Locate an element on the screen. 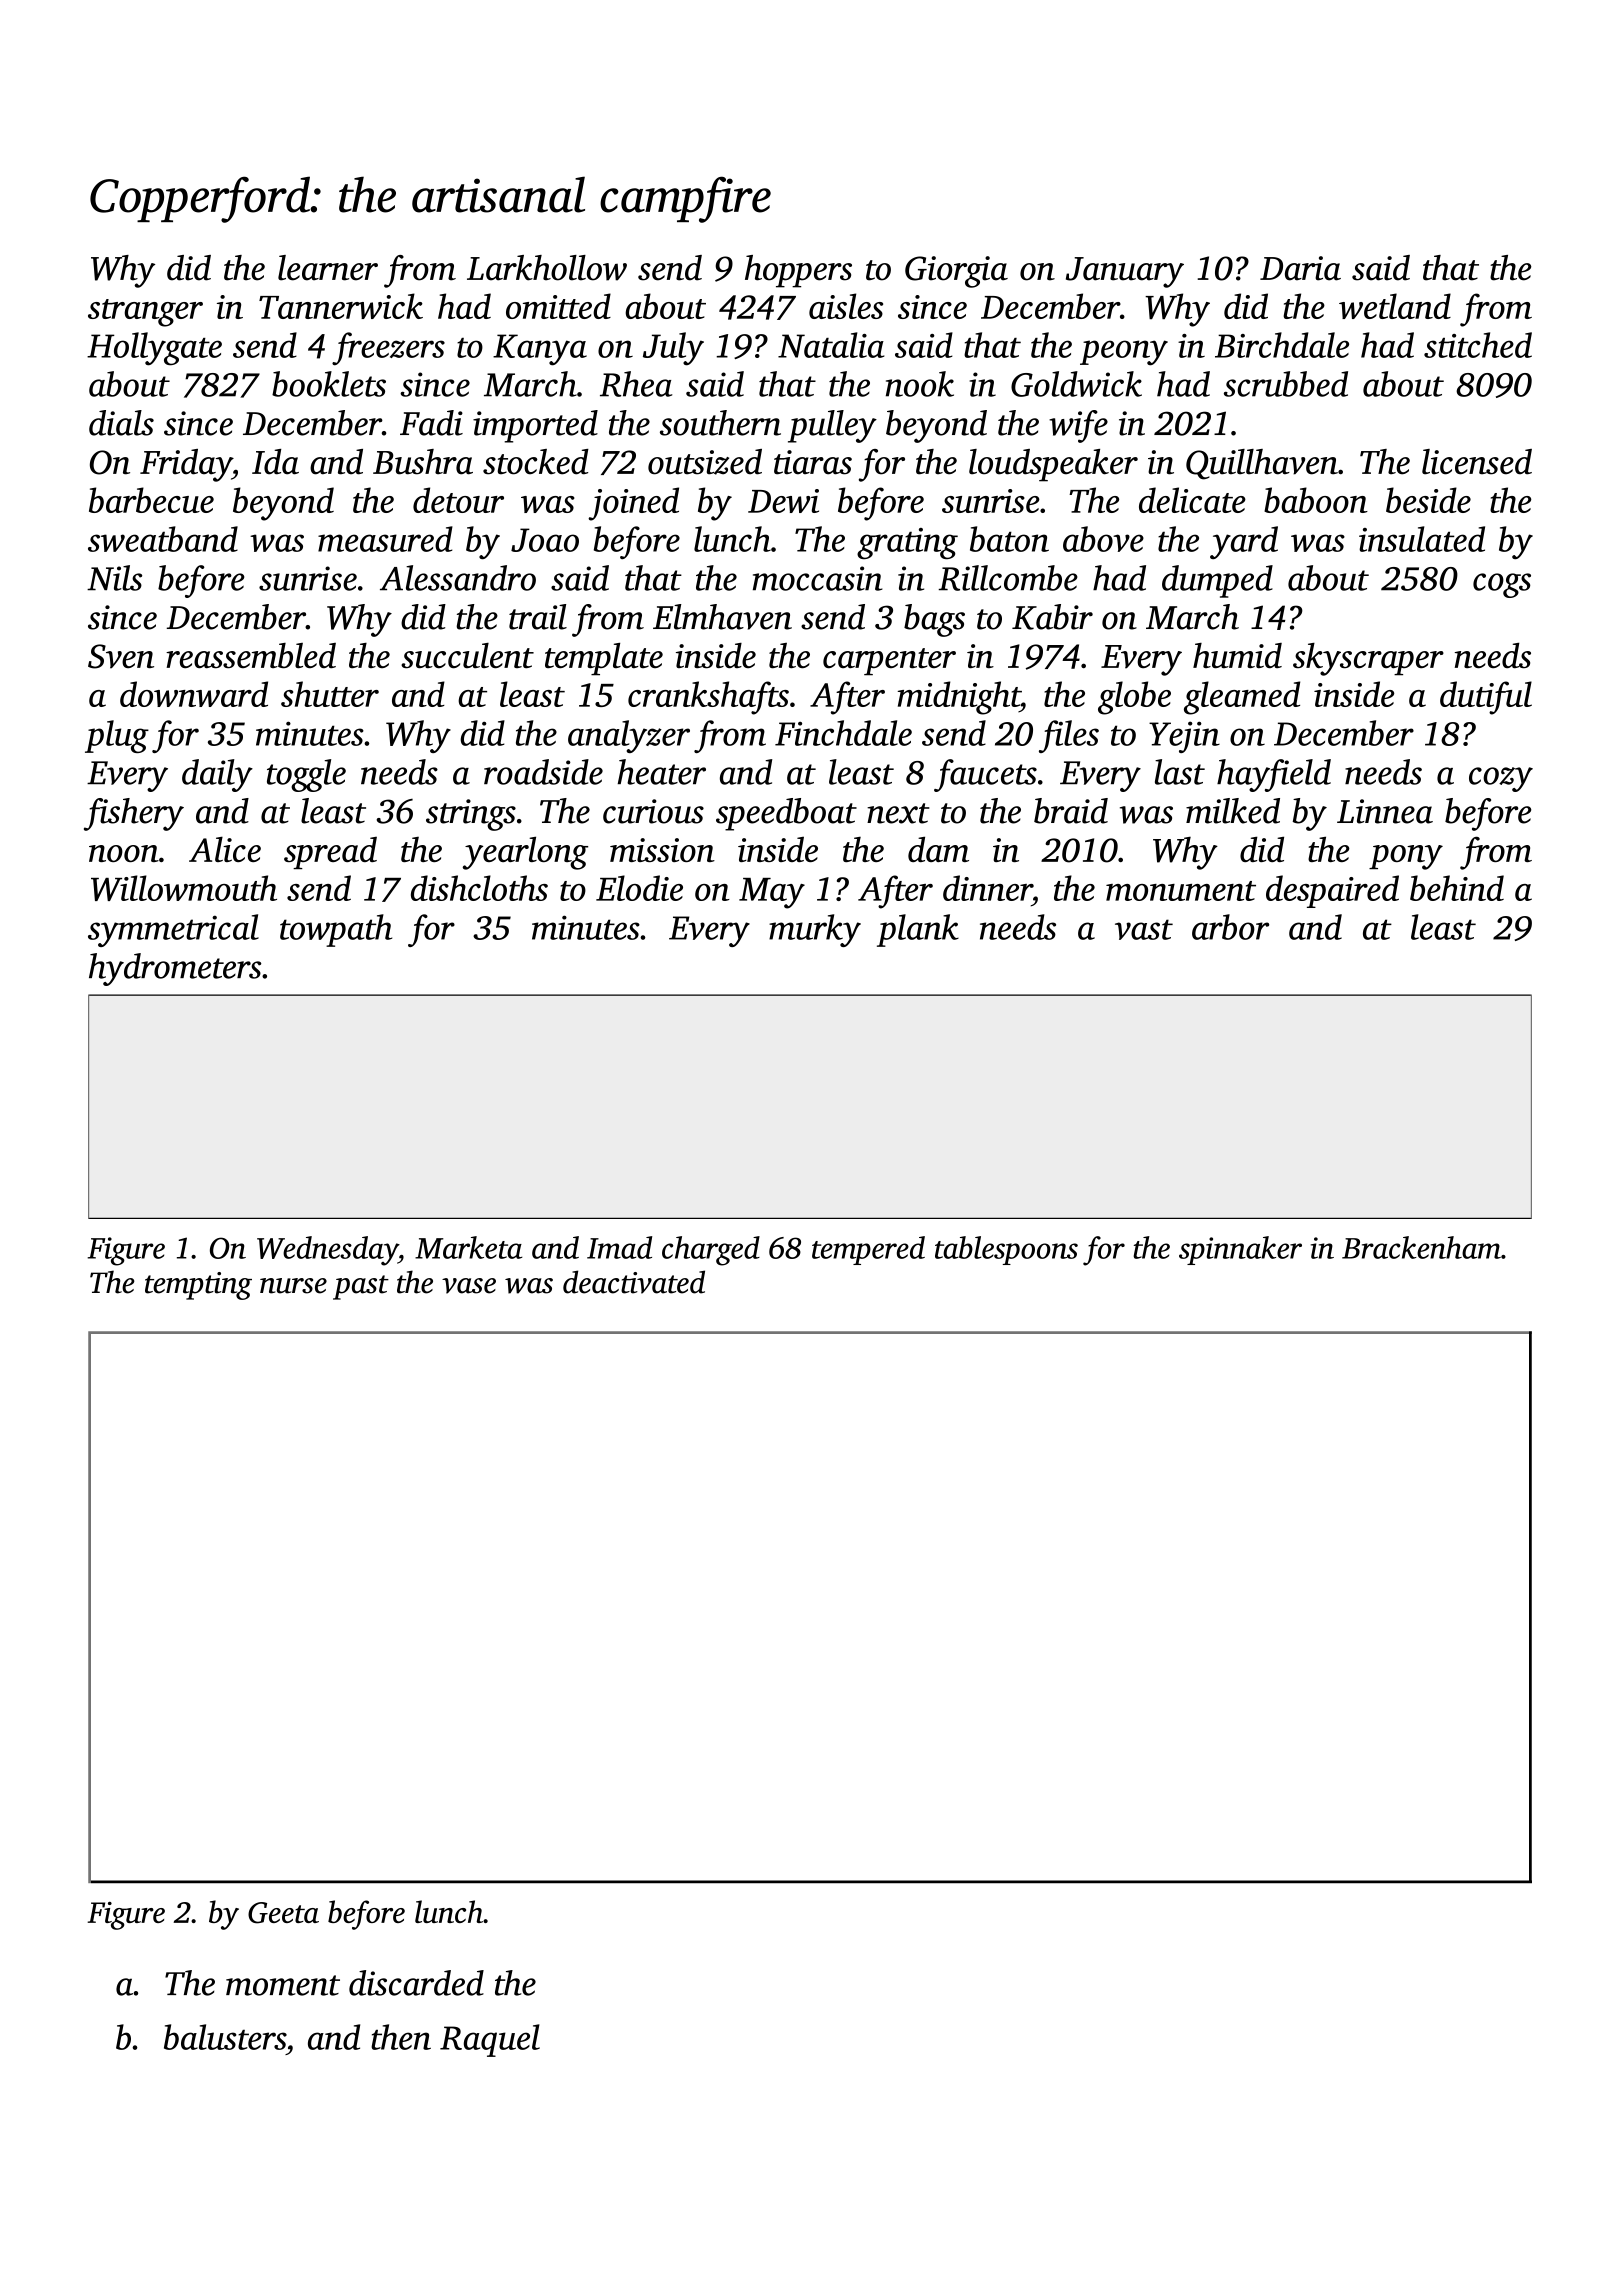 The width and height of the screenshot is (1620, 2292). learner is located at coordinates (328, 268).
